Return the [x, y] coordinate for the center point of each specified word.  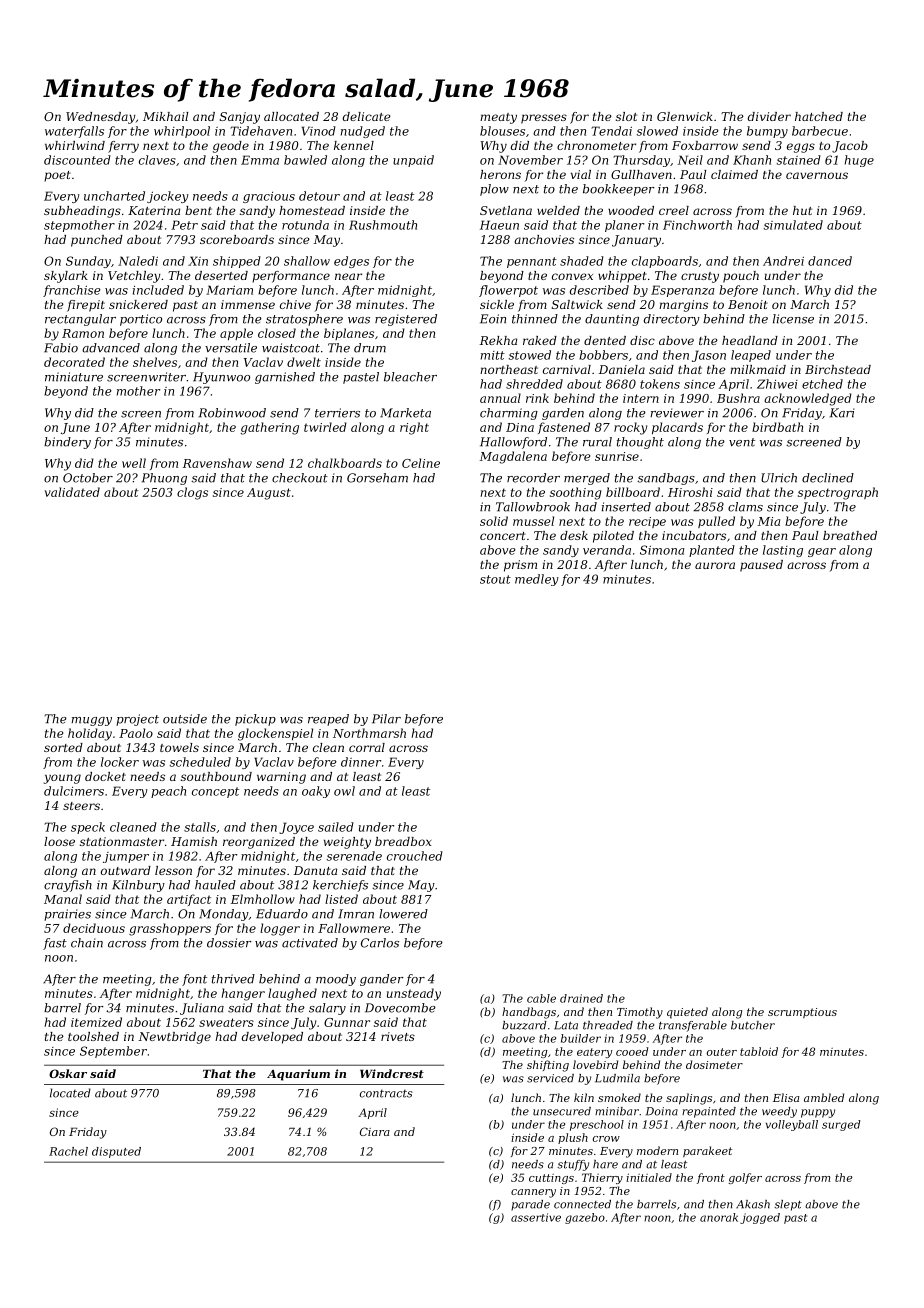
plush [573, 1138]
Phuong [164, 479]
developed [272, 1038]
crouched [415, 856]
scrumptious [802, 1013]
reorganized [259, 843]
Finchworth [697, 225]
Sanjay [240, 118]
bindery [67, 443]
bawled [305, 160]
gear [822, 552]
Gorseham [377, 478]
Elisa [786, 1097]
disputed [116, 1152]
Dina [520, 427]
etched [822, 384]
